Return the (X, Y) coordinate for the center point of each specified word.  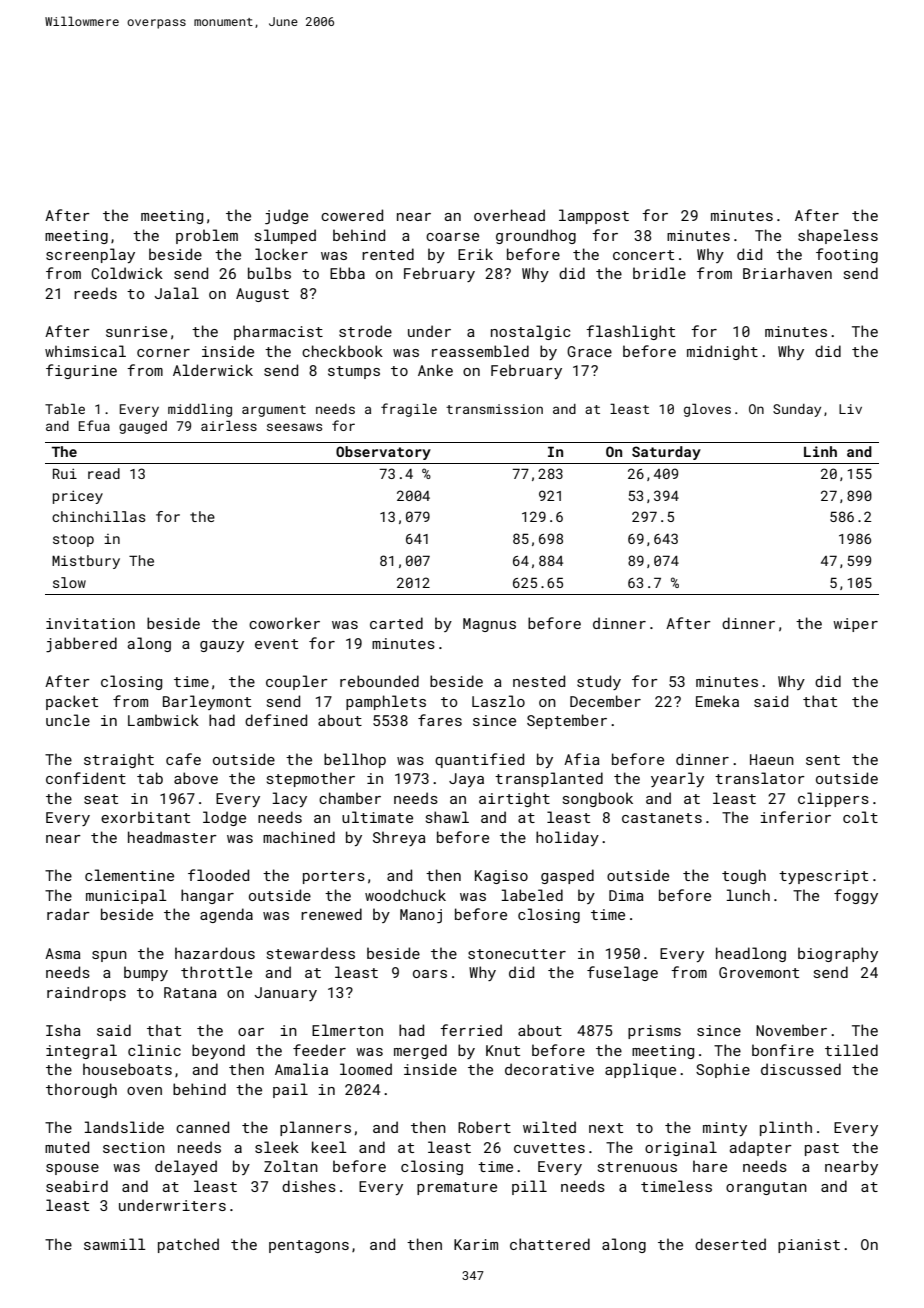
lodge (224, 818)
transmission (494, 409)
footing (847, 255)
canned (202, 1127)
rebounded (379, 681)
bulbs (269, 273)
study (599, 682)
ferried (471, 1030)
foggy (856, 896)
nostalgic (530, 332)
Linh (820, 451)
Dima (626, 895)
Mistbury (86, 562)
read (104, 473)
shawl (447, 817)
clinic (154, 1050)
